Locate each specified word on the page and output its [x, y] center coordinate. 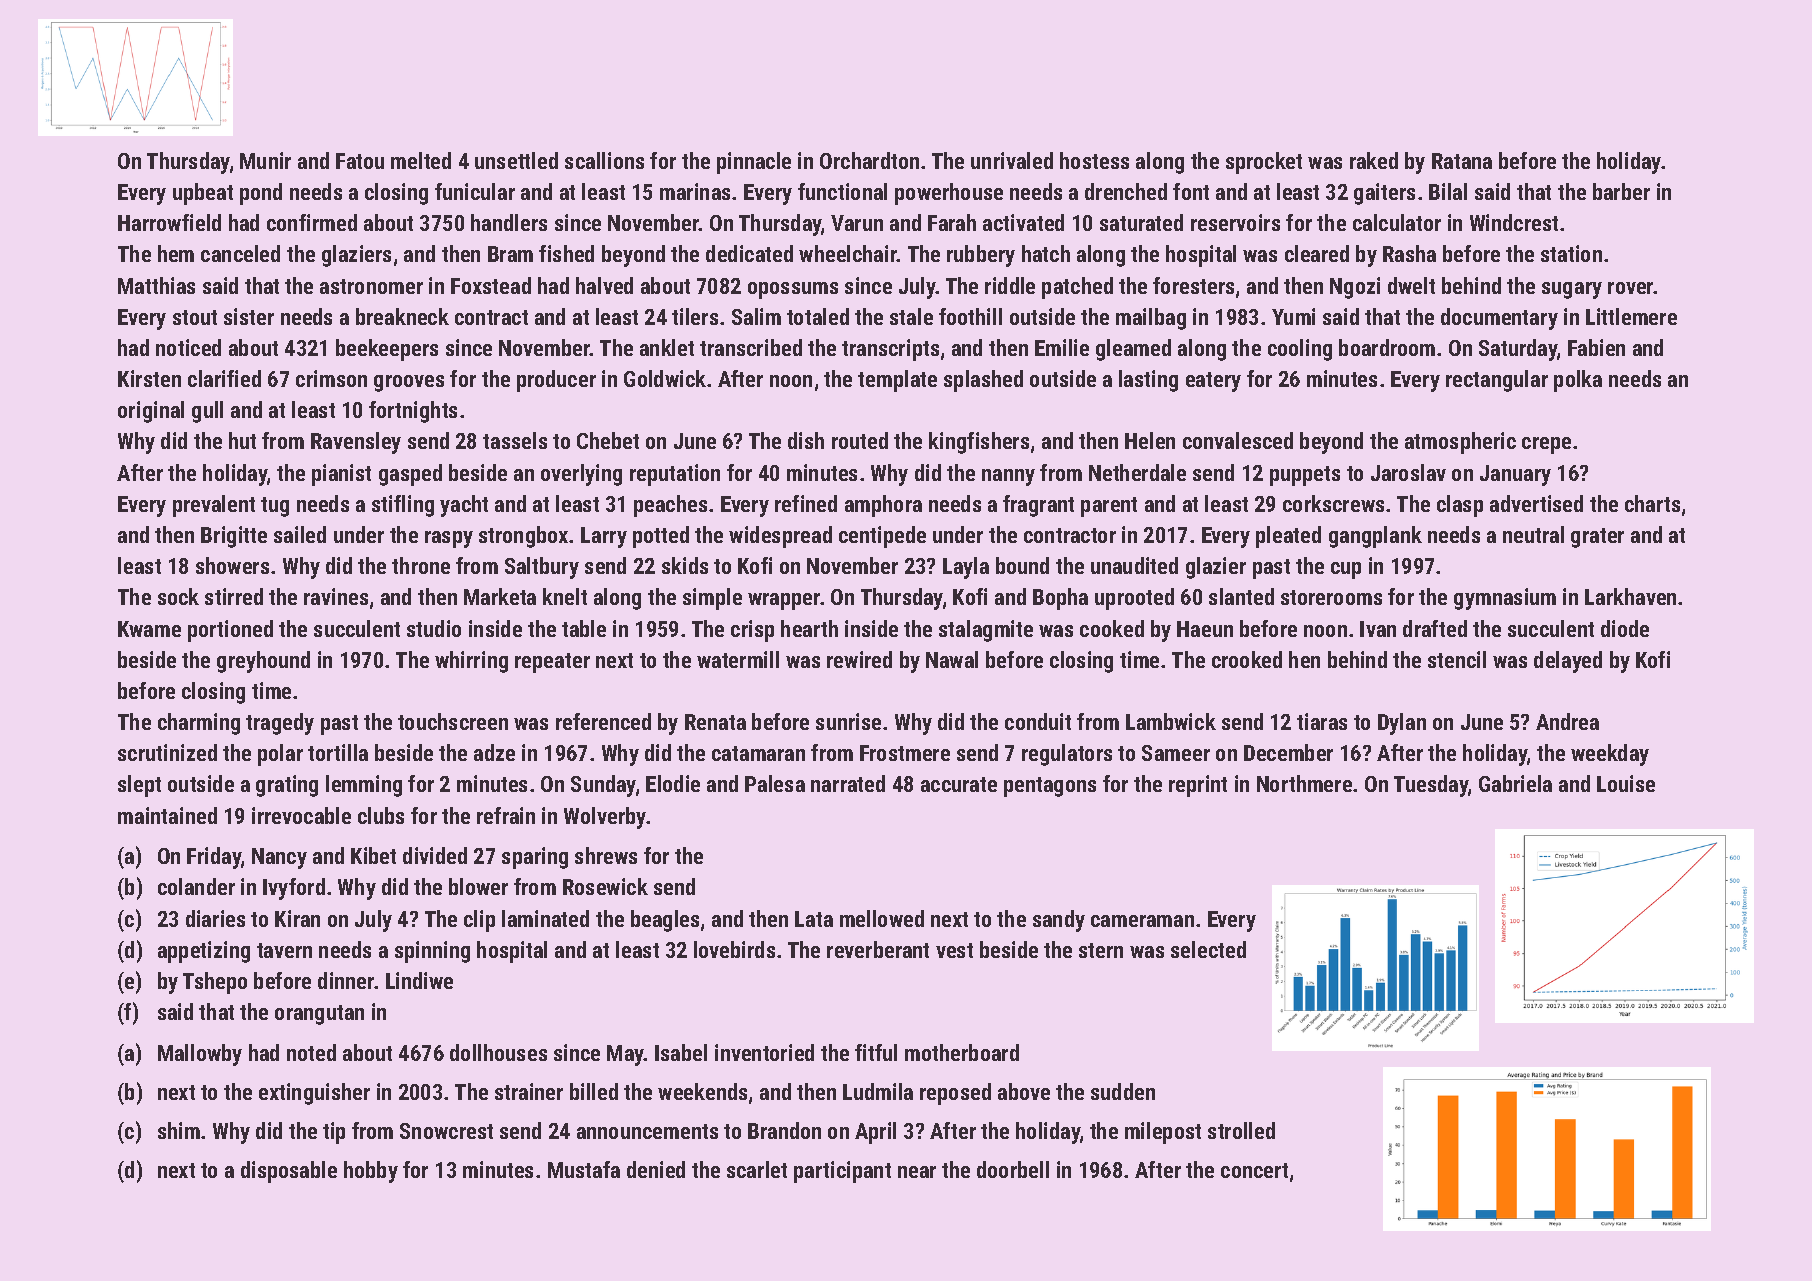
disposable [289, 1172]
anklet [667, 347]
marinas [695, 191]
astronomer [371, 286]
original [151, 412]
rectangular [1497, 381]
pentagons [1050, 787]
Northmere [1304, 783]
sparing [535, 858]
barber [1621, 191]
